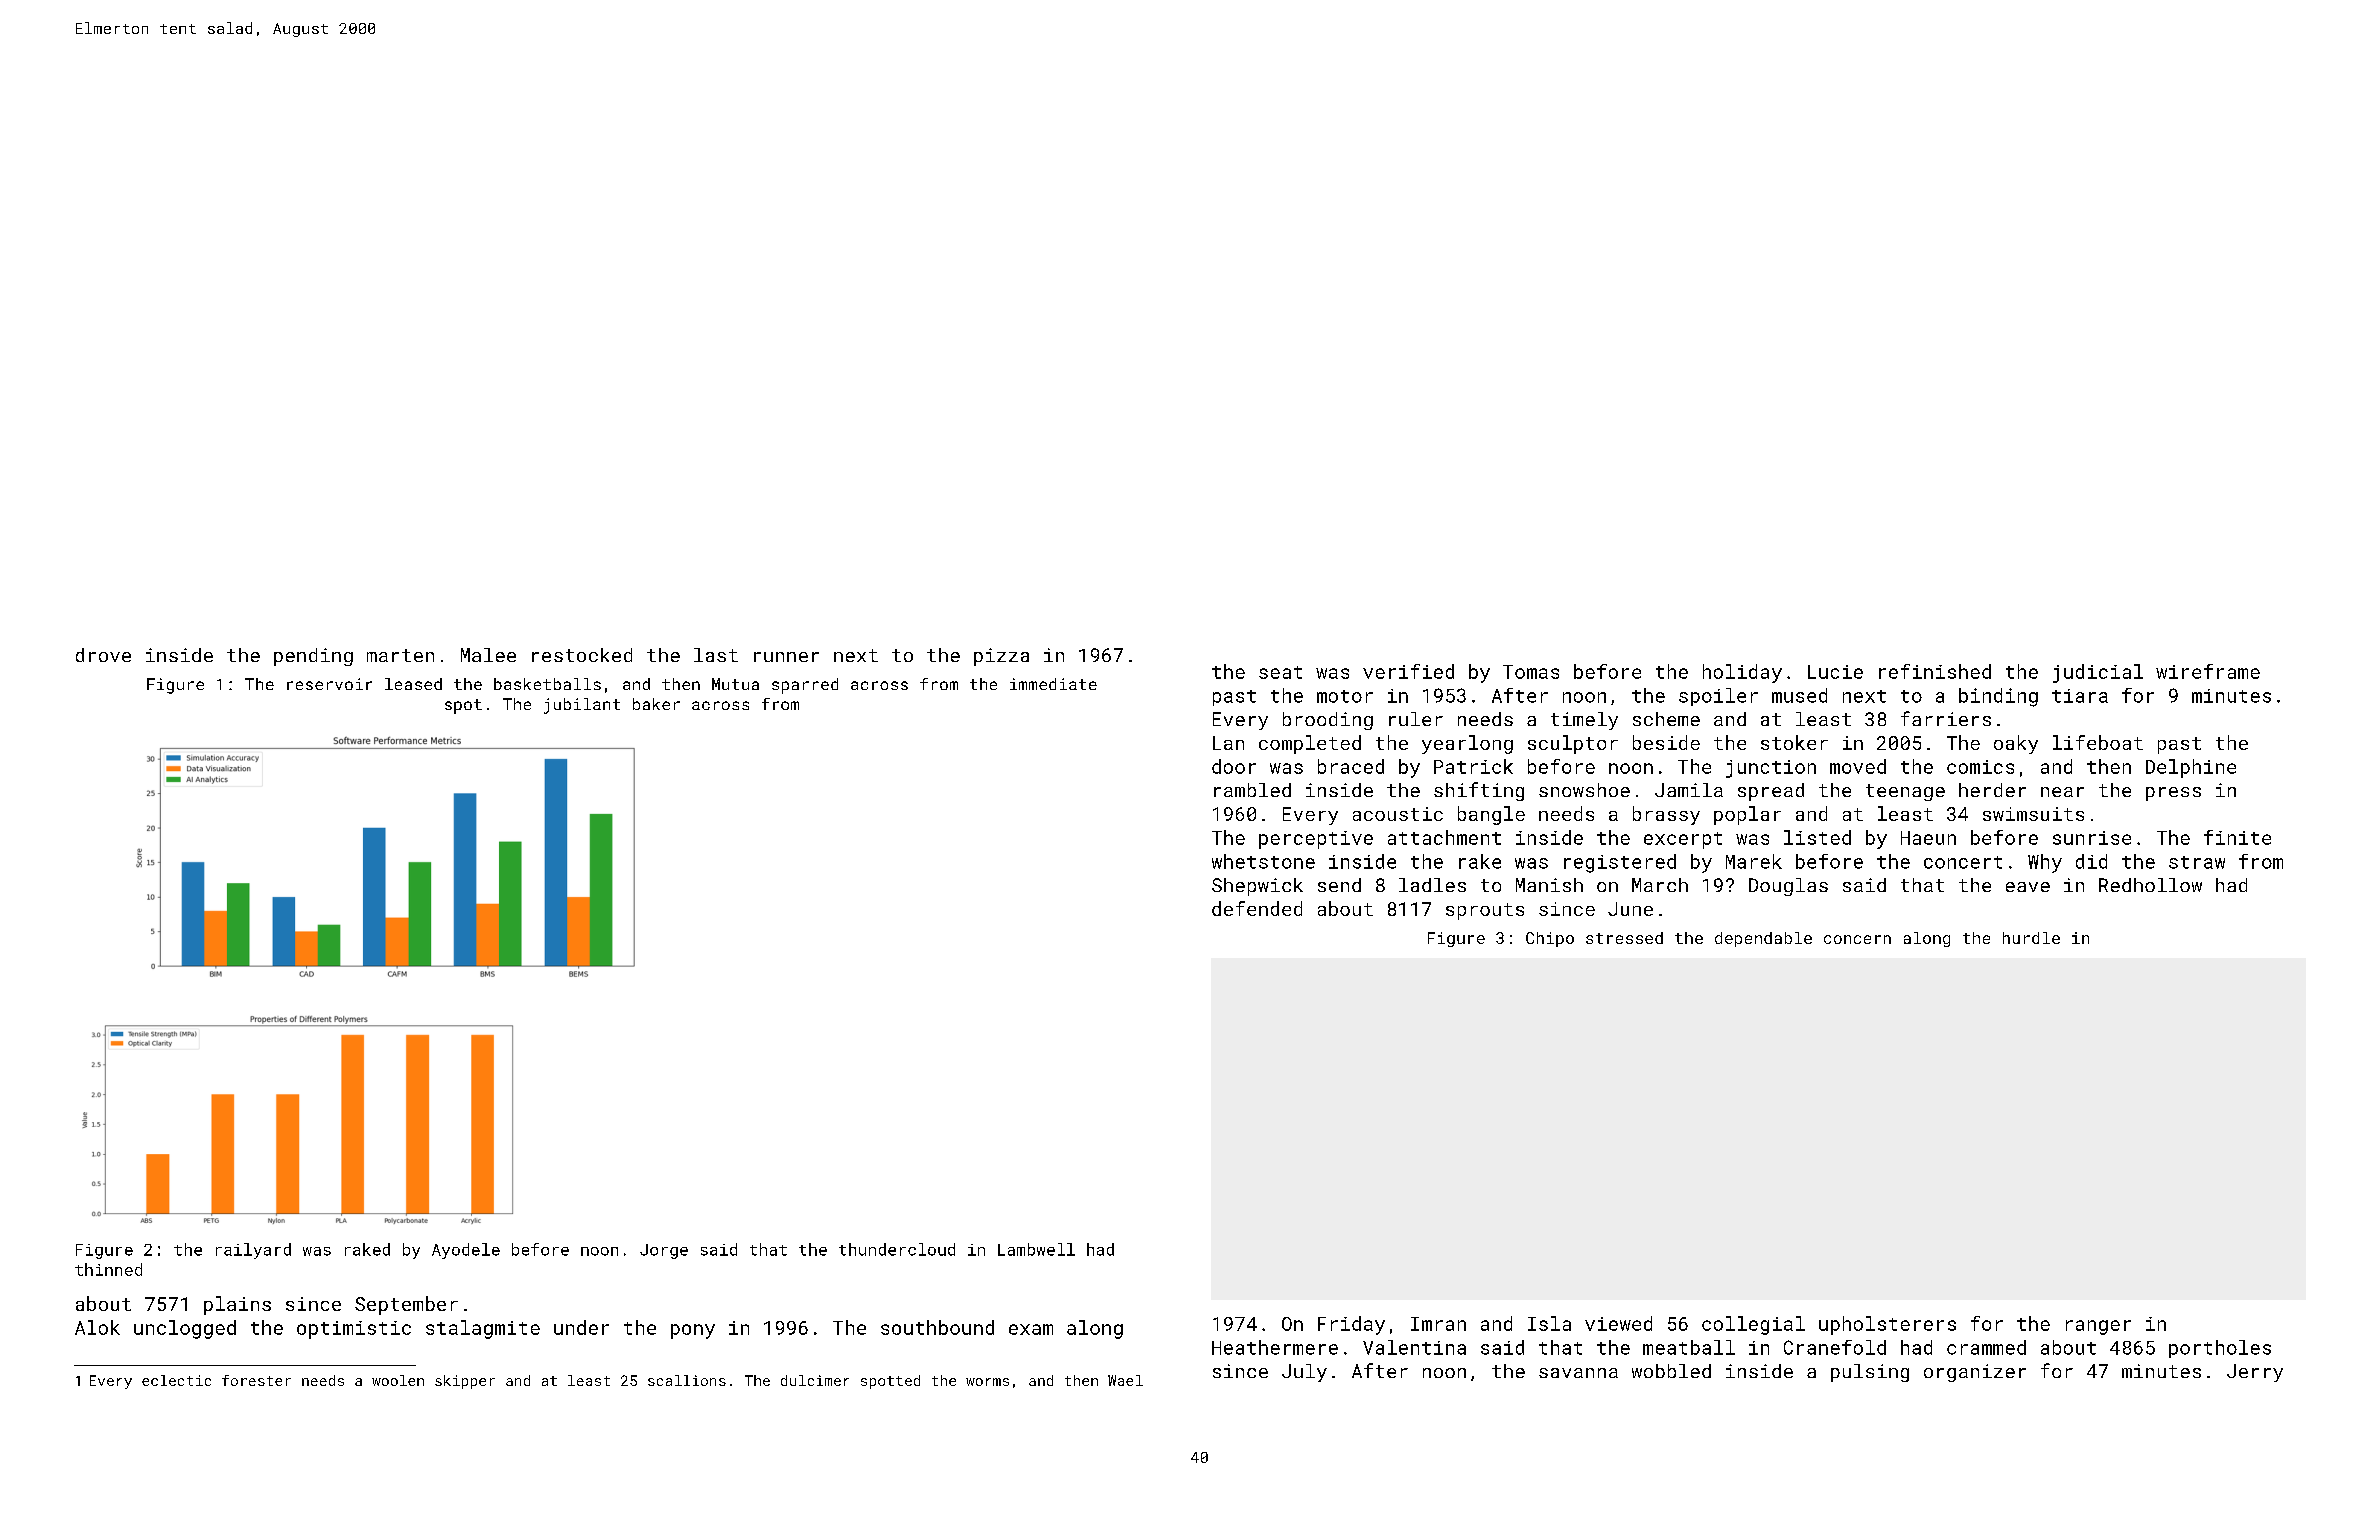 This image has height=1540, width=2380. What do you see at coordinates (488, 655) in the image?
I see `Malee` at bounding box center [488, 655].
